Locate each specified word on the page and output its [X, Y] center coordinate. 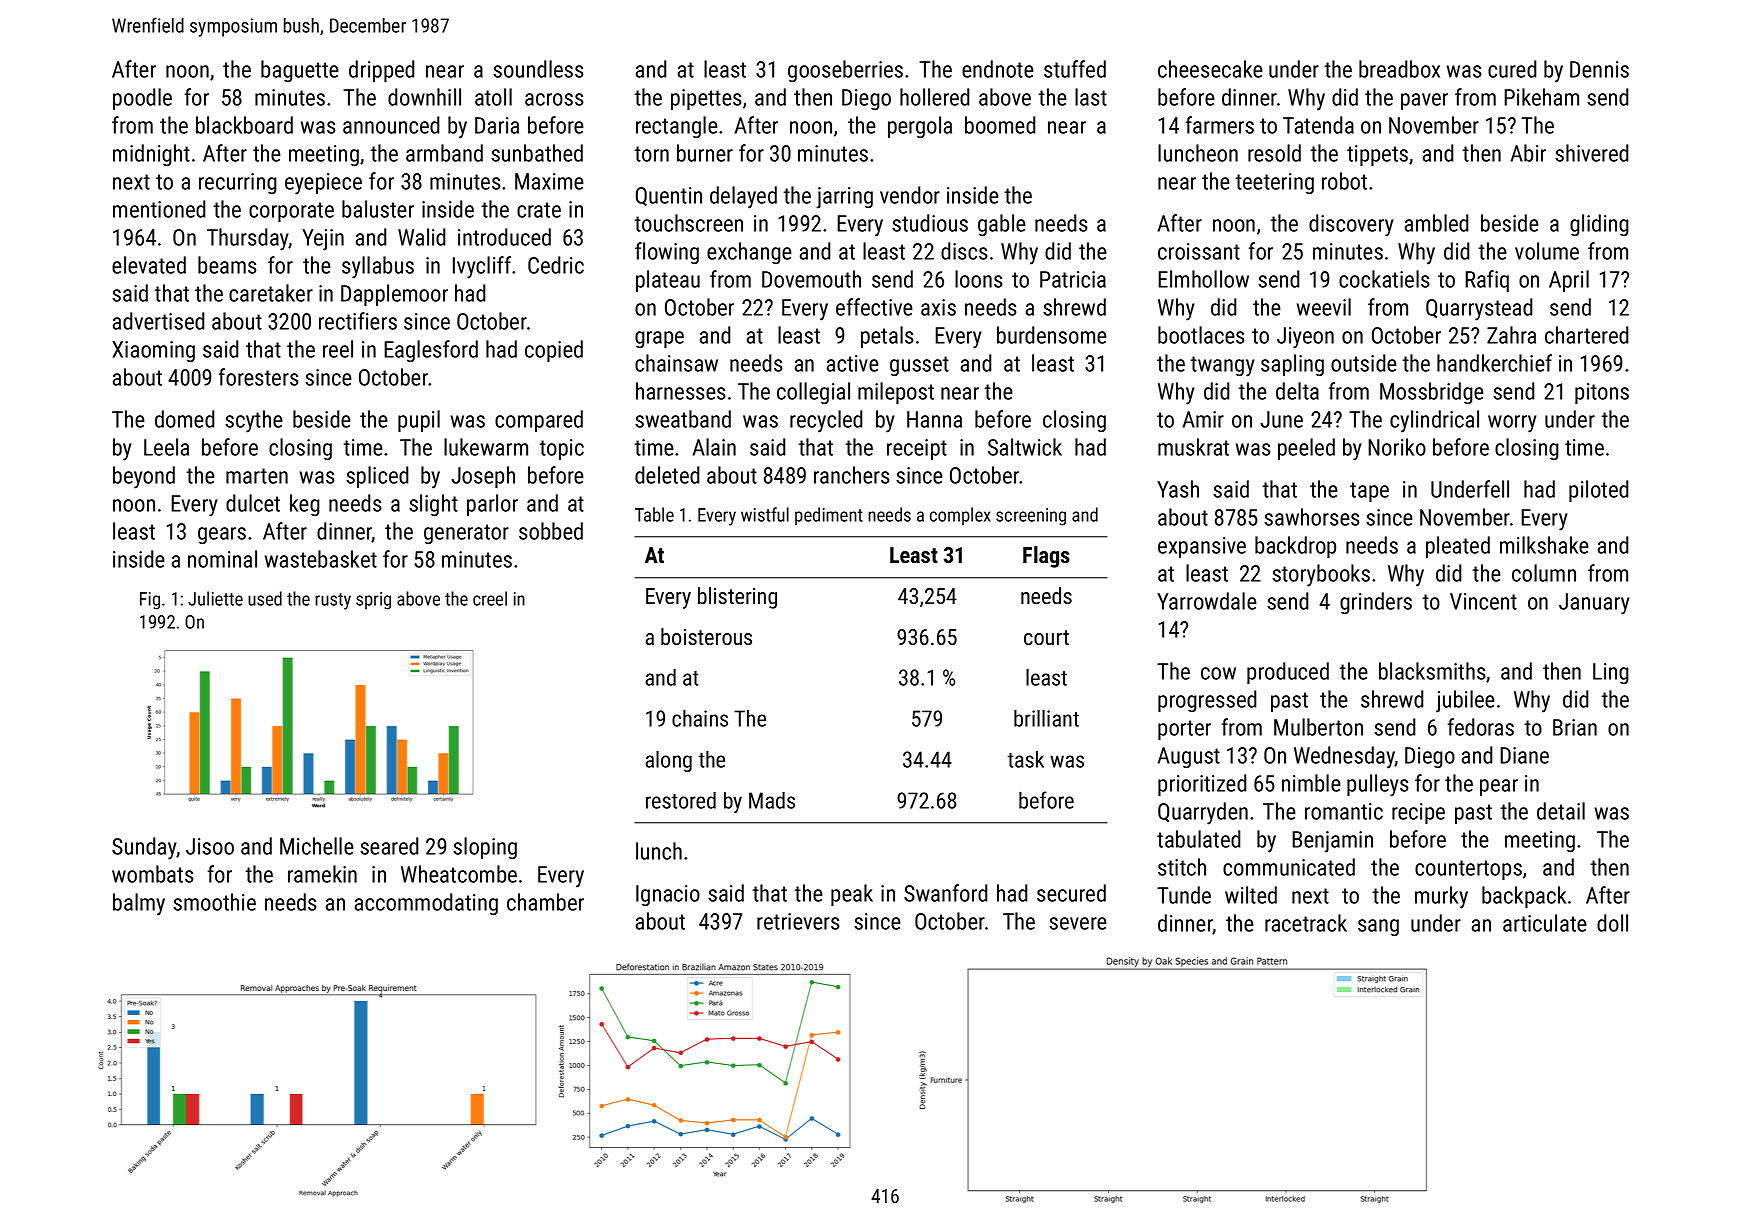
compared [539, 421]
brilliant [1046, 718]
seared [389, 846]
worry [1512, 424]
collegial [813, 393]
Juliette [215, 598]
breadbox [1399, 69]
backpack [1524, 897]
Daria [497, 125]
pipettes [706, 99]
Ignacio [668, 895]
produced [1288, 673]
